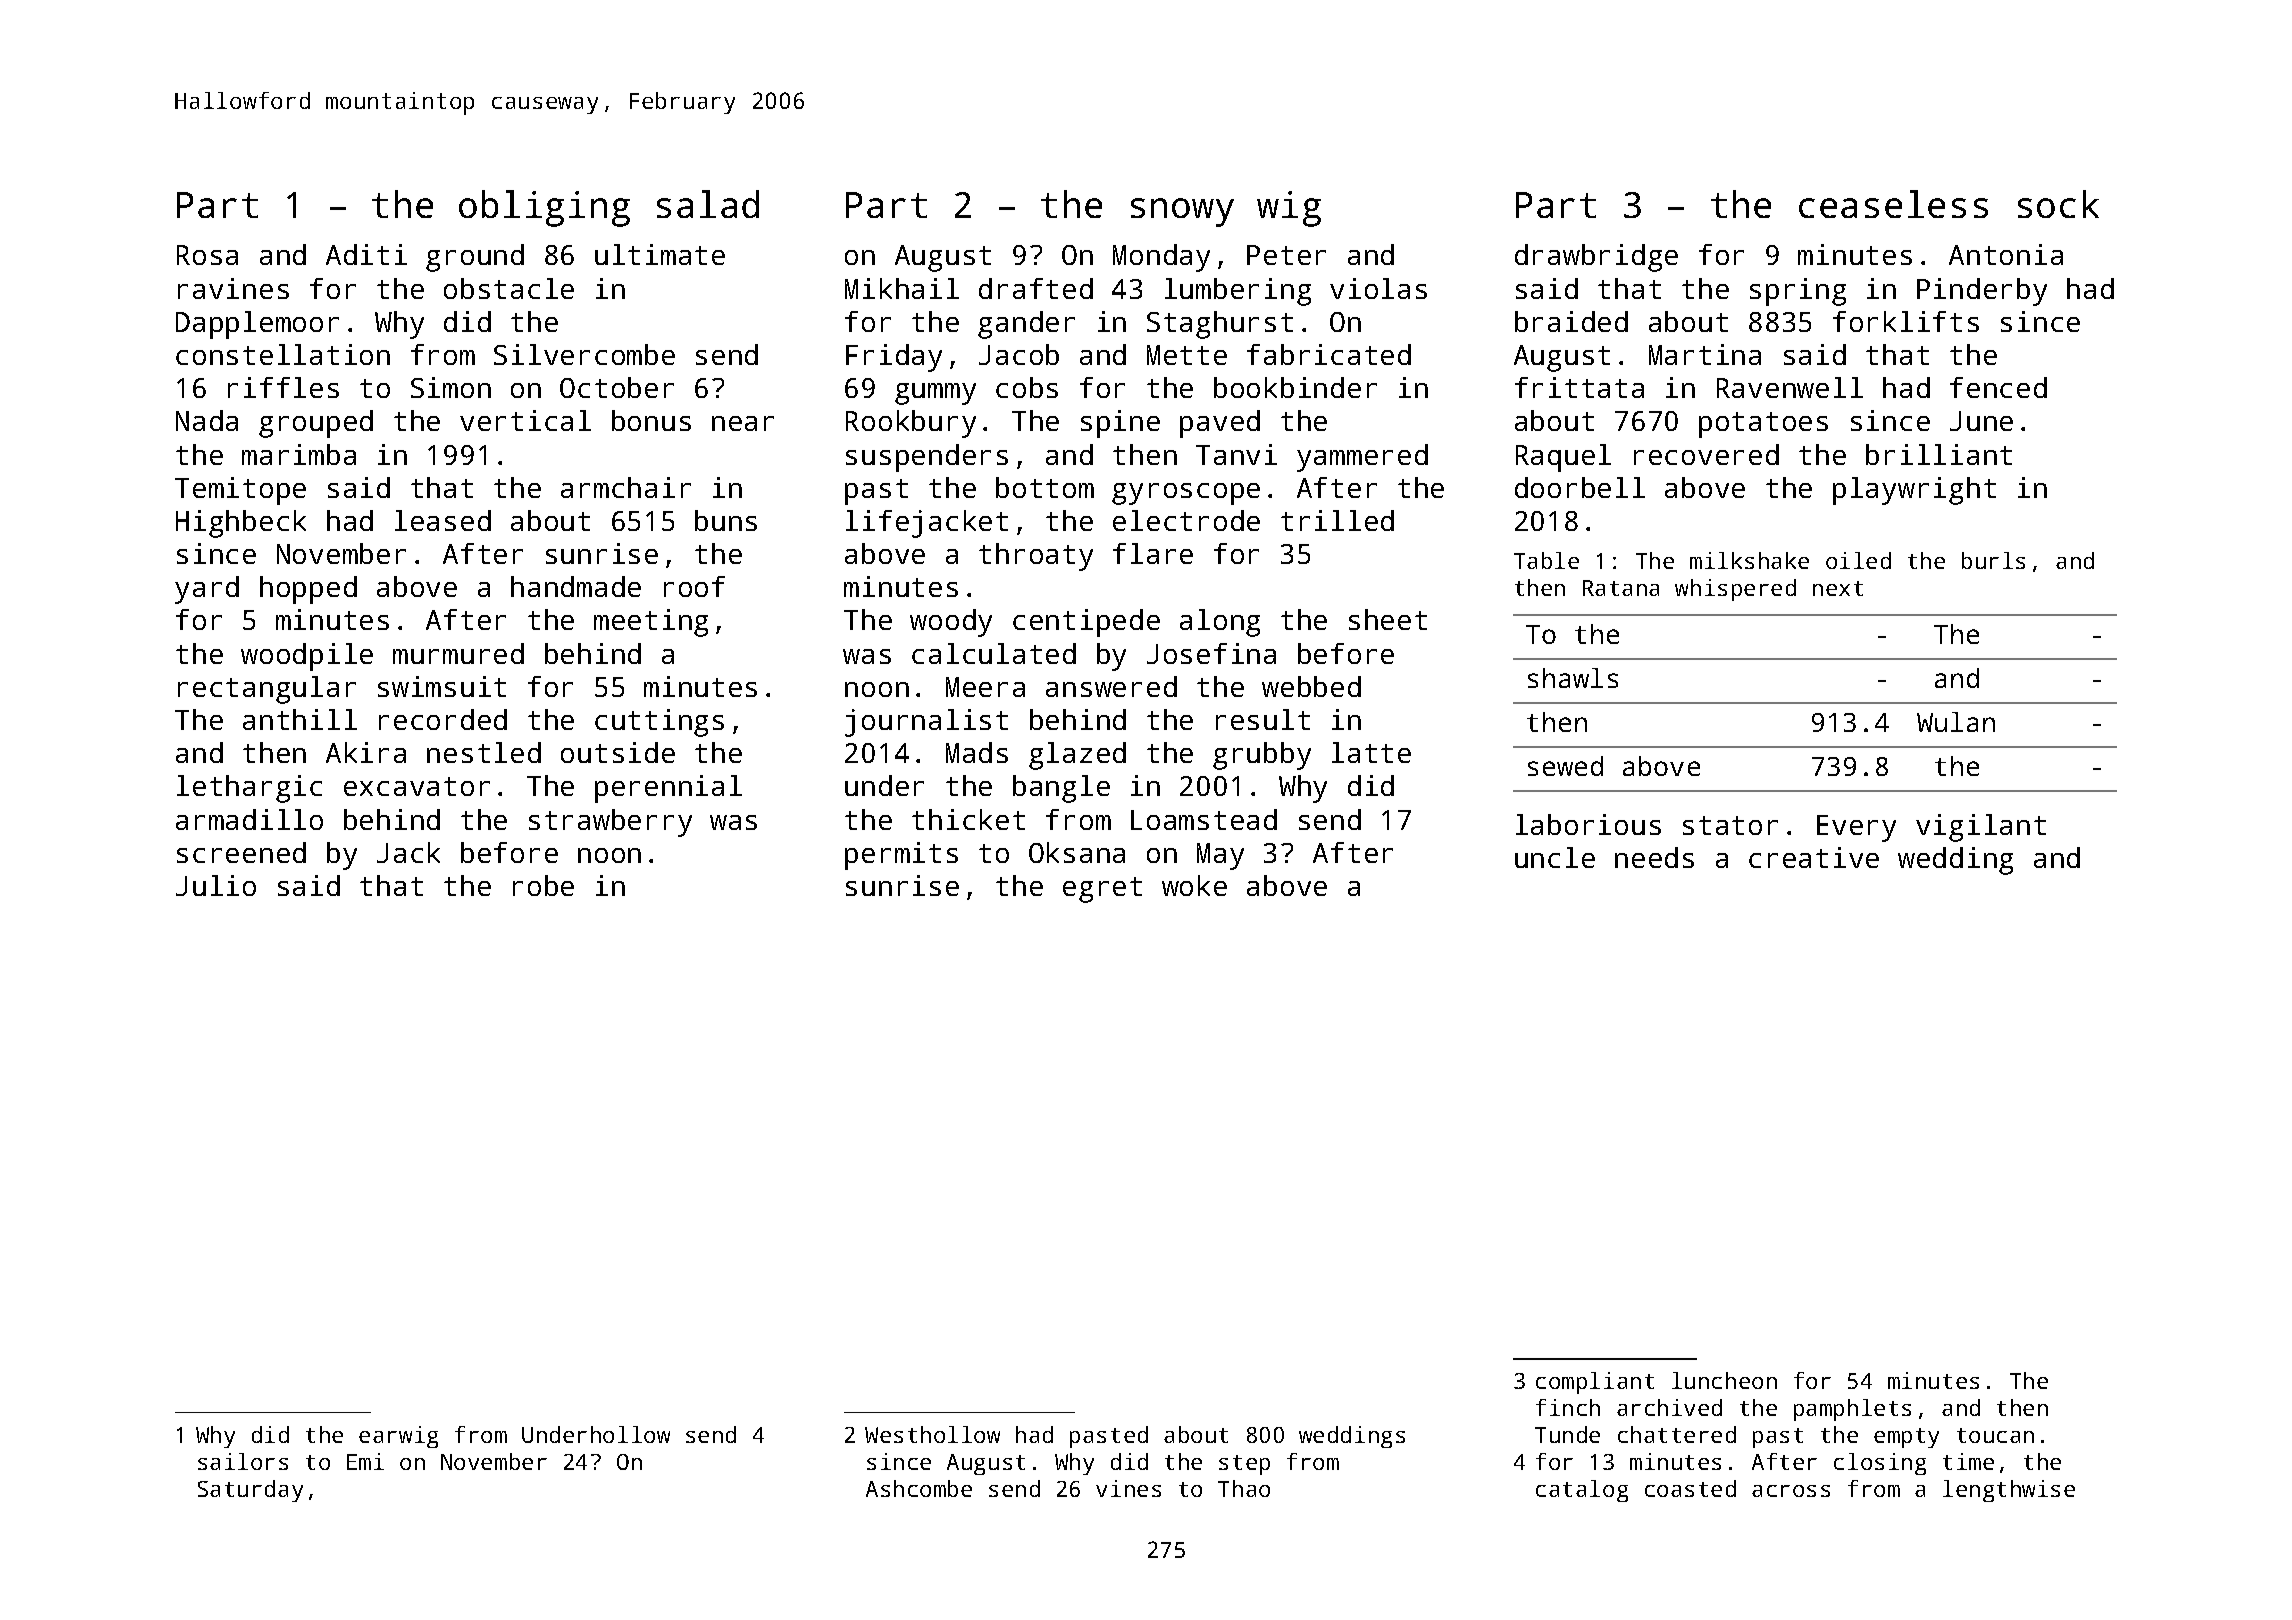 Image resolution: width=2292 pixels, height=1620 pixels. I want to click on salad, so click(708, 204).
